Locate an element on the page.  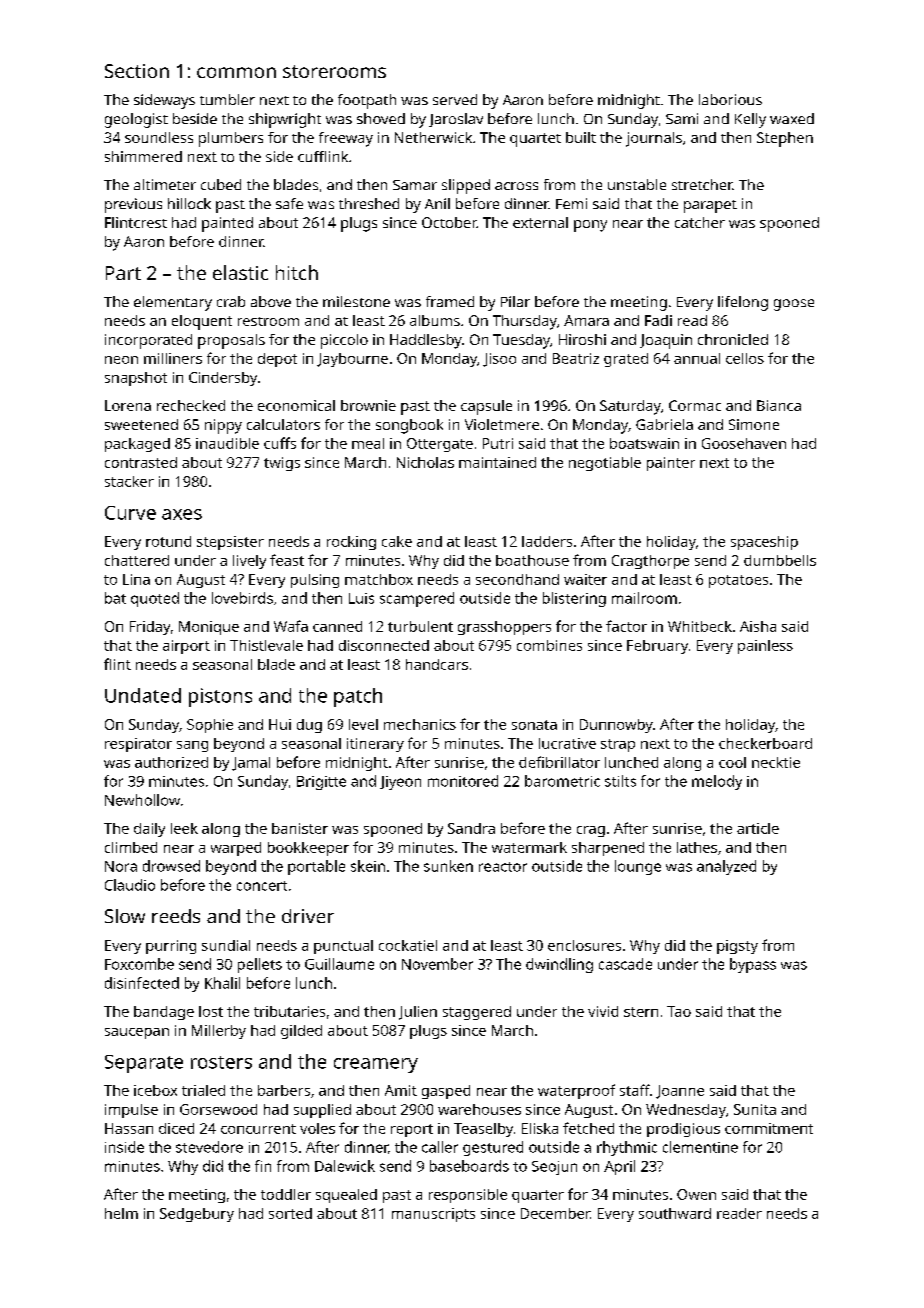
scampered is located at coordinates (417, 599).
